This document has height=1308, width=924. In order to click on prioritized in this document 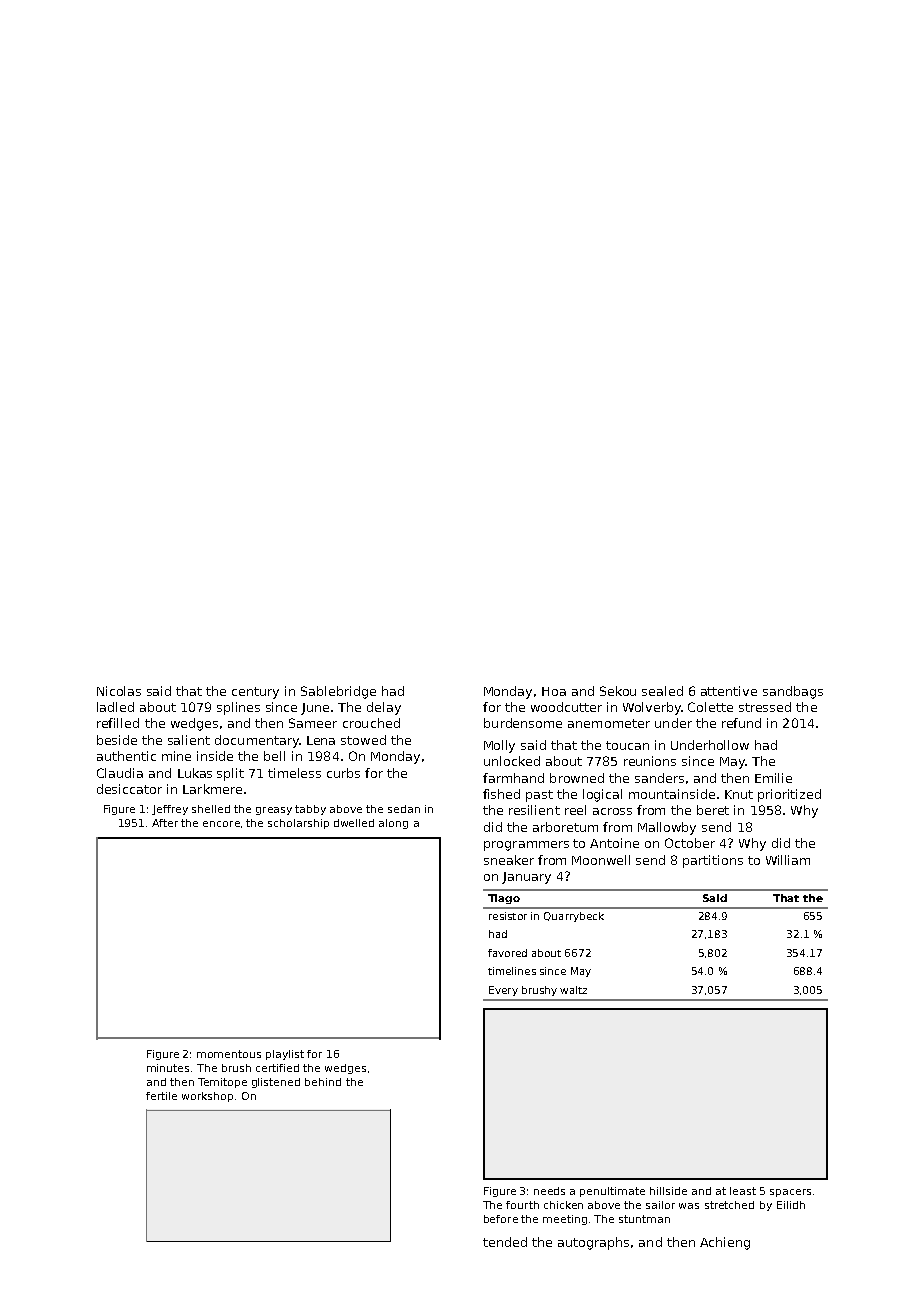, I will do `click(789, 795)`.
